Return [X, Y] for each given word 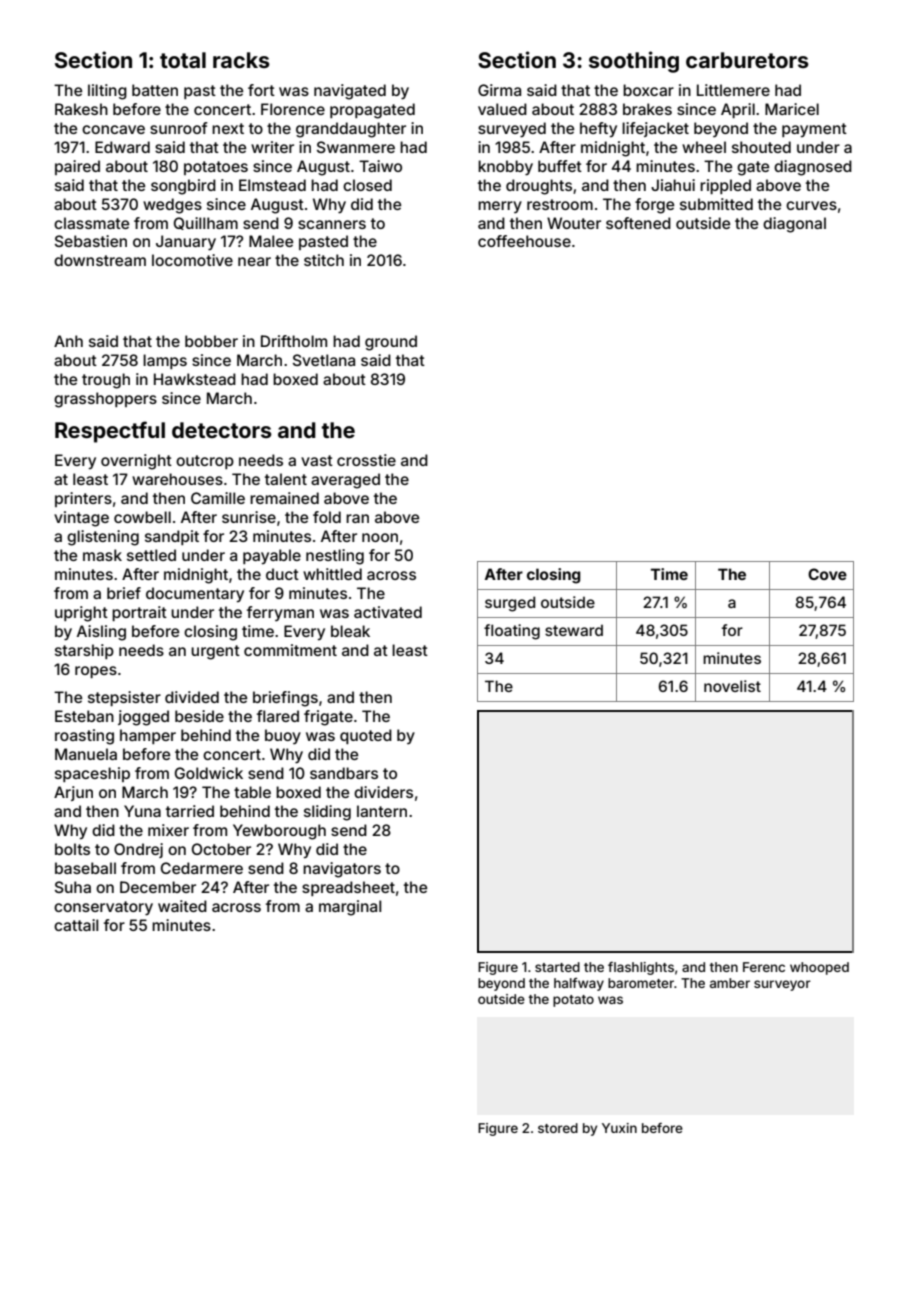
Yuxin [619, 1128]
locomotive [192, 260]
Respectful [110, 432]
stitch [324, 260]
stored [558, 1128]
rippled [725, 186]
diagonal [794, 225]
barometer [641, 983]
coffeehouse [524, 241]
